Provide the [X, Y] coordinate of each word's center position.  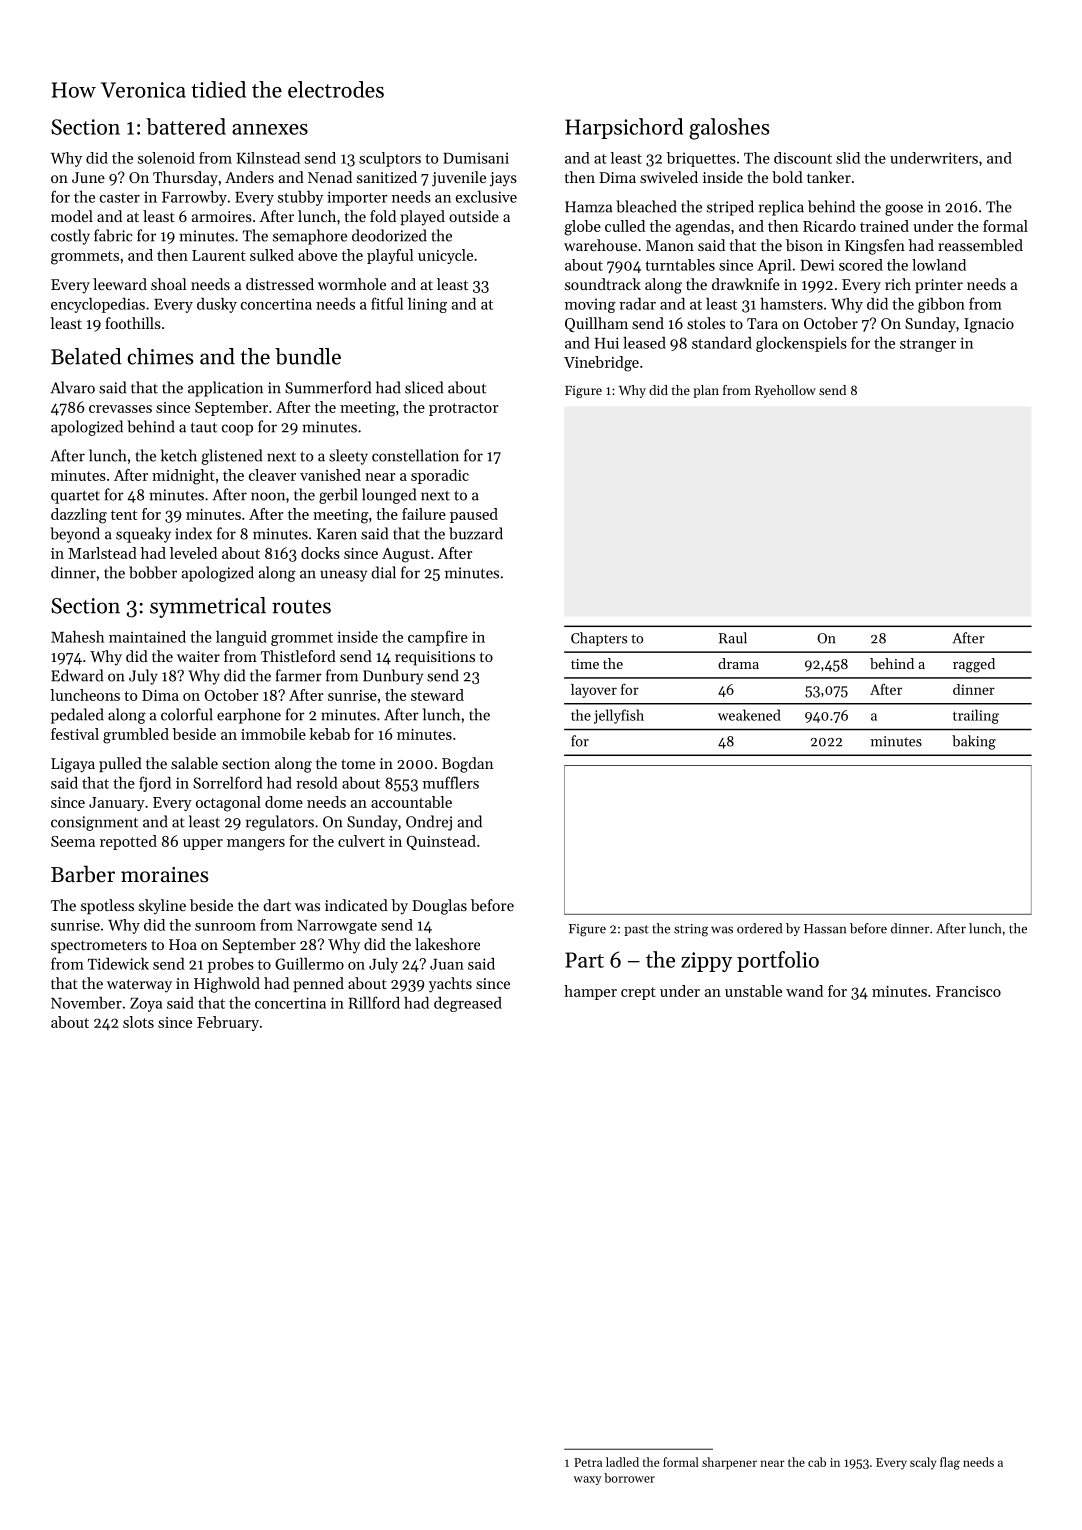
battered [186, 126]
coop [237, 430]
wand [804, 991]
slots [138, 1022]
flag [950, 1463]
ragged [974, 665]
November [86, 1003]
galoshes [729, 129]
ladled [622, 1462]
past [636, 930]
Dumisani [476, 158]
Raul [733, 638]
